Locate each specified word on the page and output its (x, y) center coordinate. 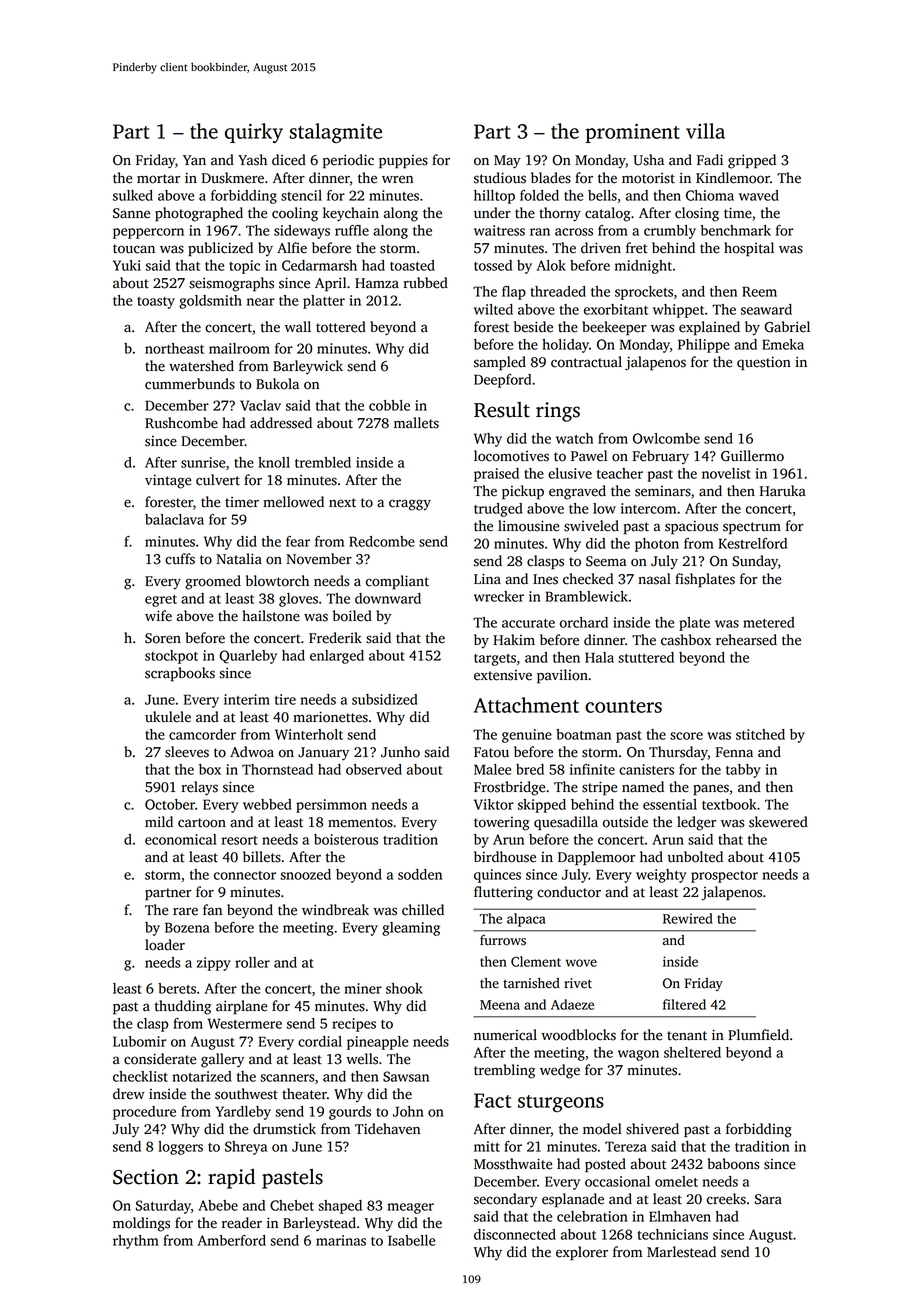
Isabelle (411, 1240)
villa (705, 131)
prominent (632, 133)
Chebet (292, 1205)
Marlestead (681, 1252)
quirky (254, 133)
